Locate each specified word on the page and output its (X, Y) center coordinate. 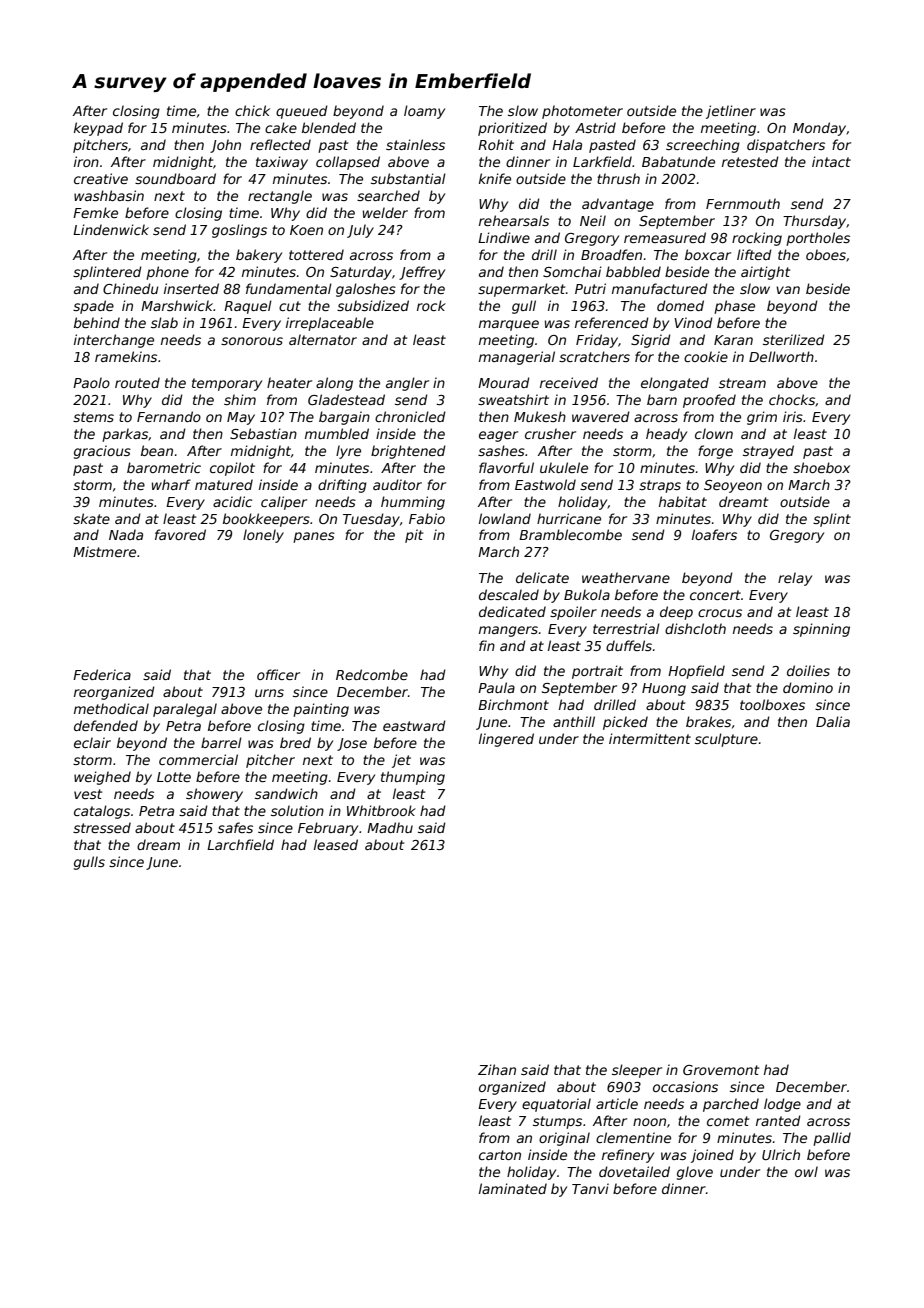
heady (666, 435)
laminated (513, 1188)
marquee (509, 325)
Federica (102, 674)
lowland (505, 518)
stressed (102, 827)
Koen (306, 230)
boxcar (708, 254)
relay (795, 579)
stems (93, 417)
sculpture (726, 740)
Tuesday (371, 520)
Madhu (390, 827)
